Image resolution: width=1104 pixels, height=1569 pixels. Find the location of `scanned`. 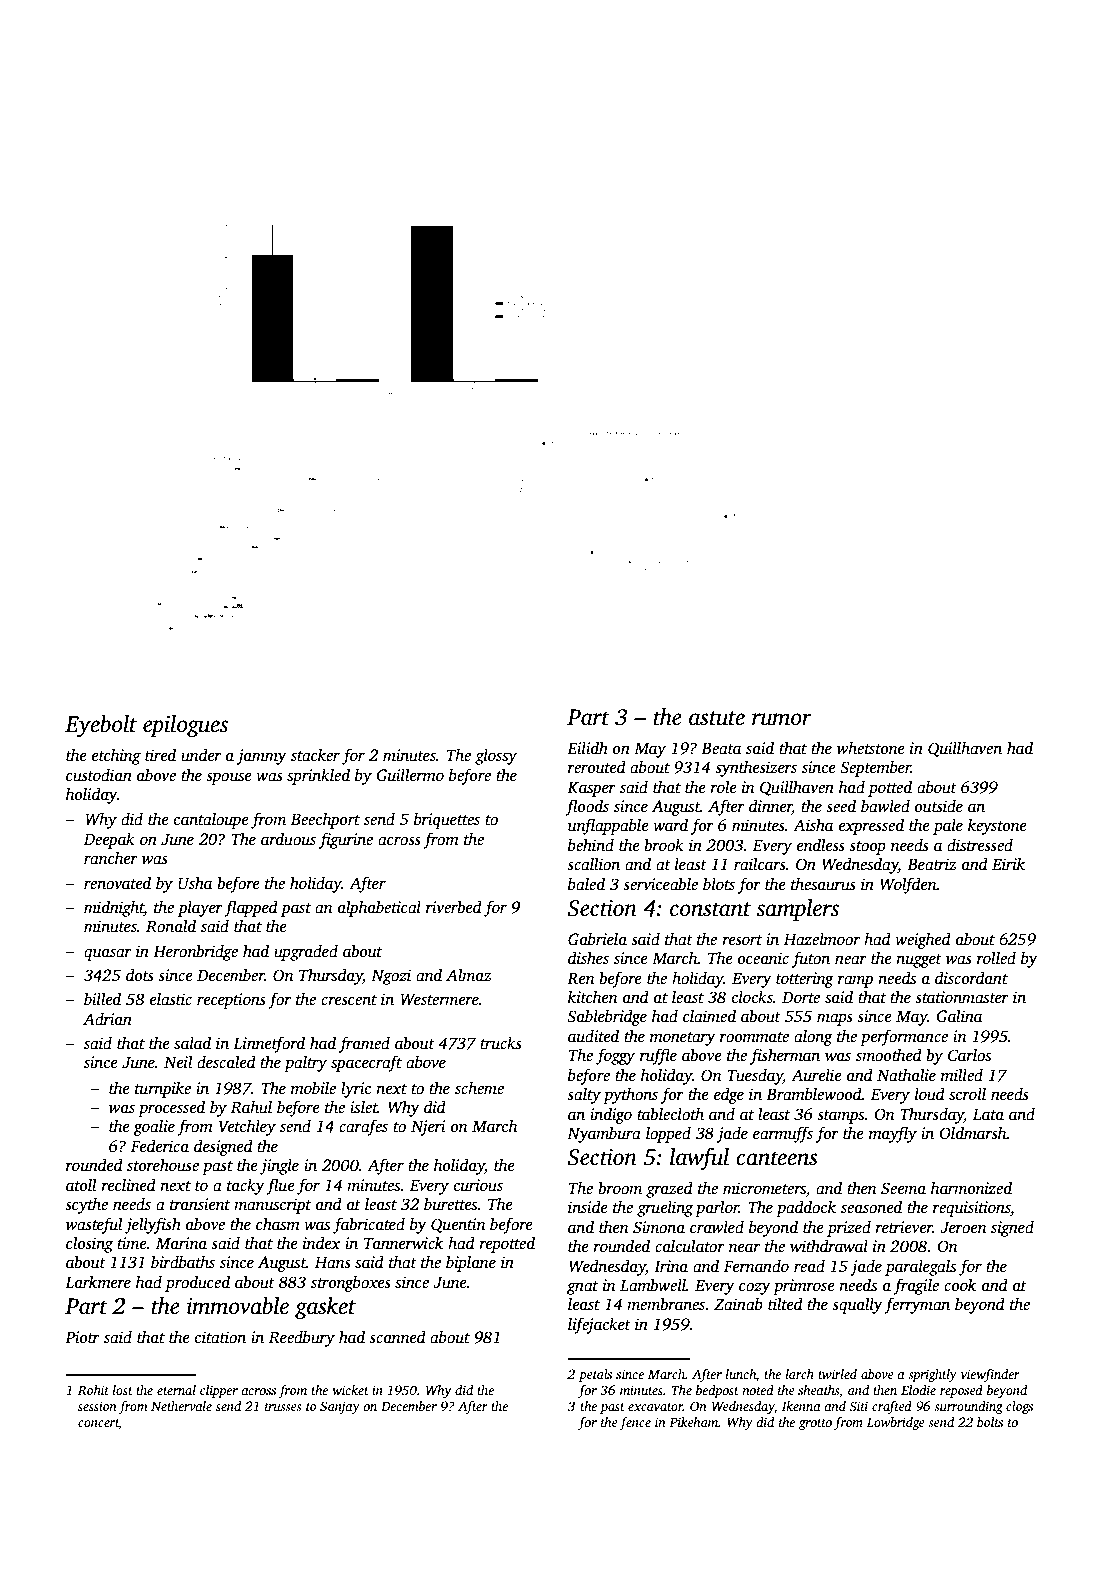

scanned is located at coordinates (397, 1337).
